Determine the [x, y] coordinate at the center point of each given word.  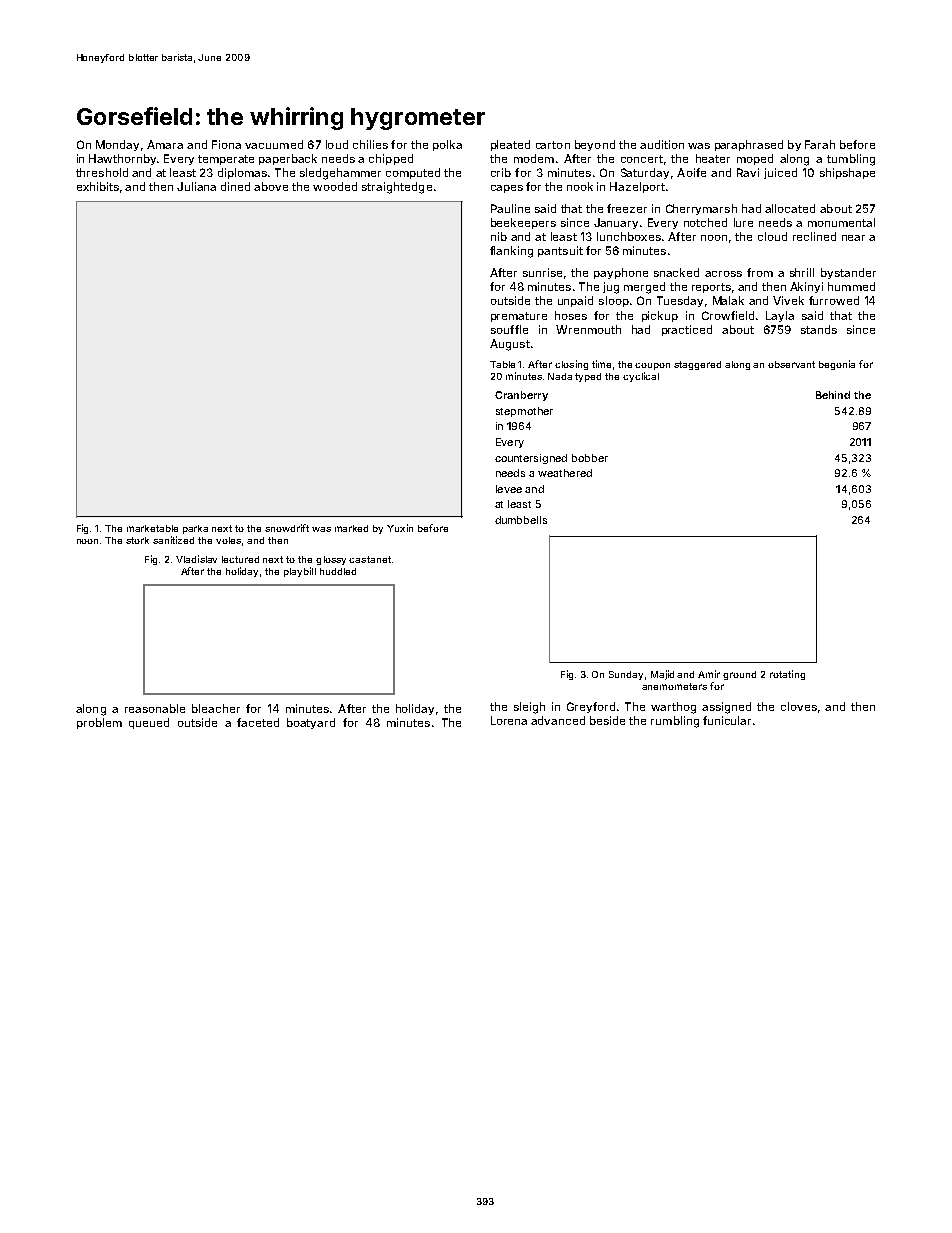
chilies [370, 144]
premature [519, 317]
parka [195, 529]
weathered [565, 473]
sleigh [529, 708]
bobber [590, 458]
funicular [727, 720]
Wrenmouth [588, 329]
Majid [662, 675]
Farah [820, 144]
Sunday [626, 675]
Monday [117, 145]
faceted [258, 722]
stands [819, 329]
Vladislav [196, 559]
